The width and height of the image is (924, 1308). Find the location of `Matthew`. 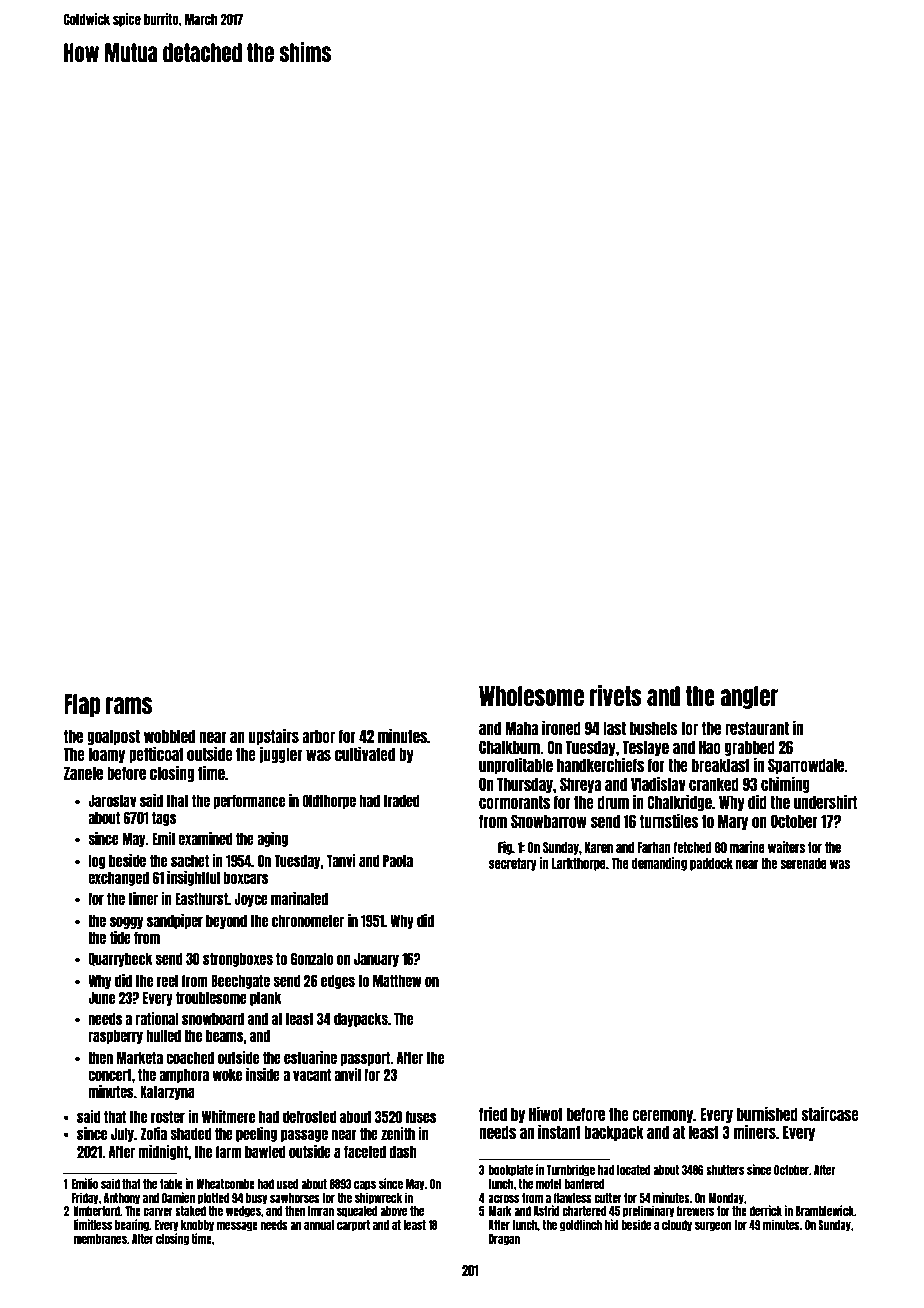

Matthew is located at coordinates (397, 981).
